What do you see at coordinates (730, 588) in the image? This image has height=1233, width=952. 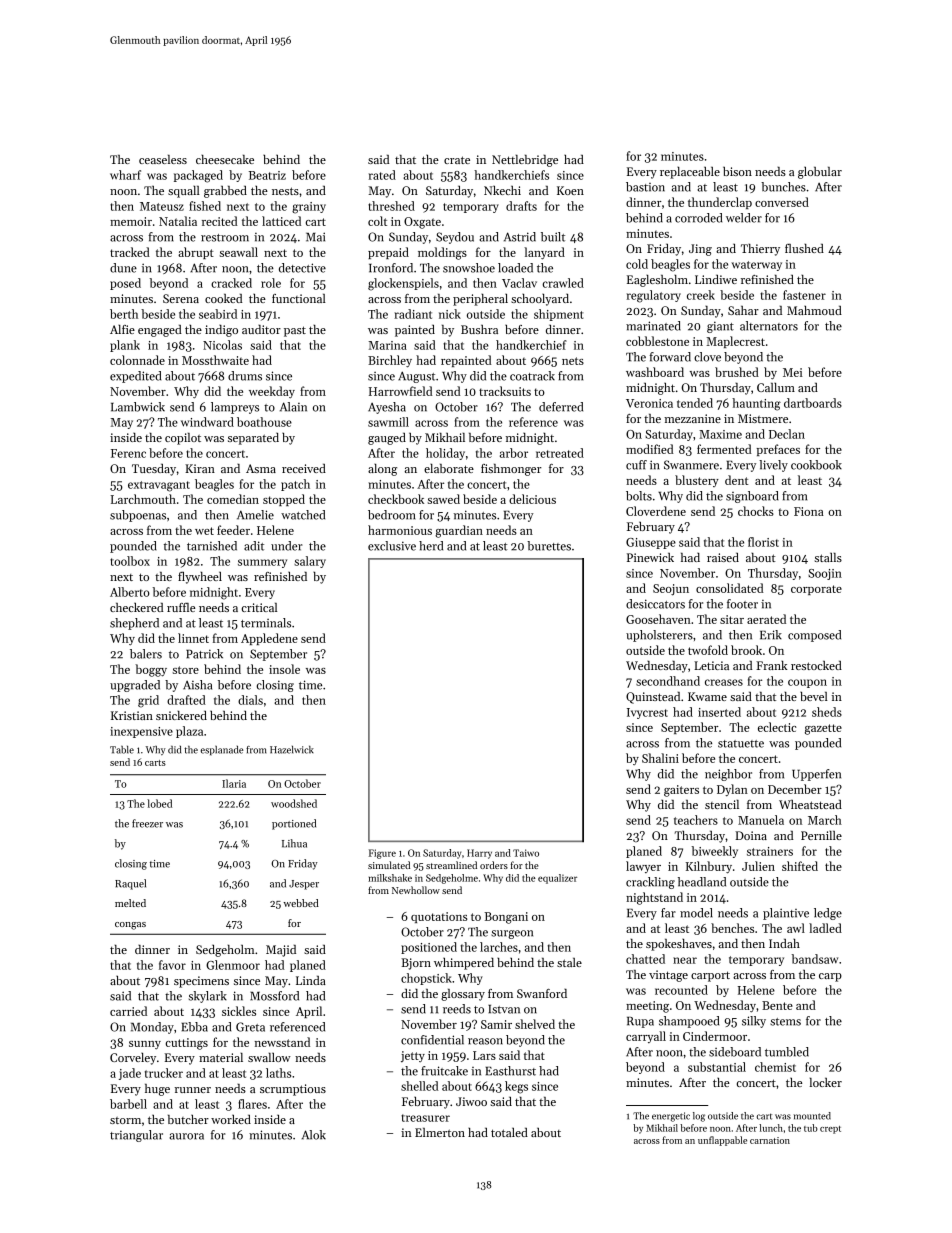 I see `consolidated` at bounding box center [730, 588].
